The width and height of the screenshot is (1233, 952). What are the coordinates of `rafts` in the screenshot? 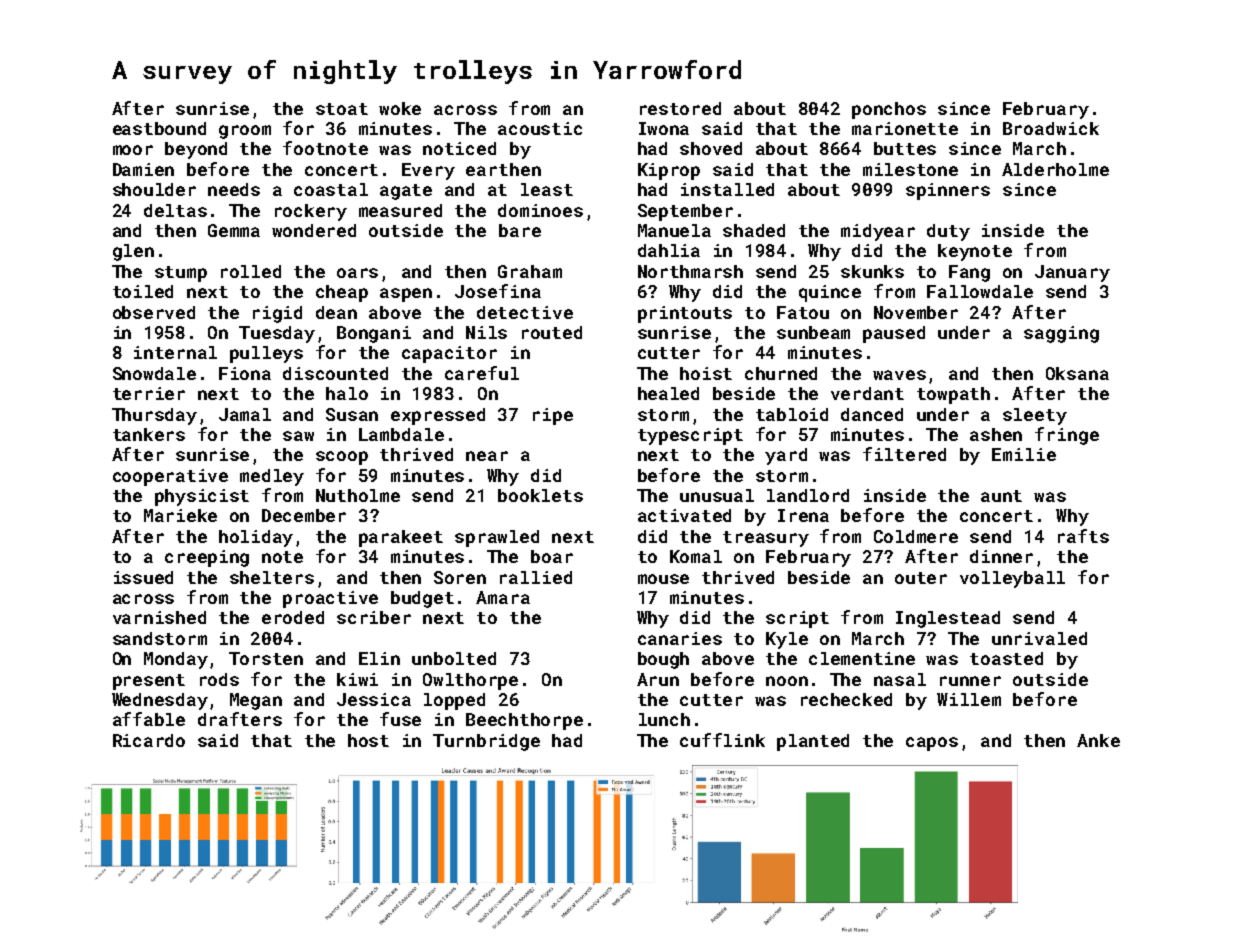 It's located at (1083, 536).
